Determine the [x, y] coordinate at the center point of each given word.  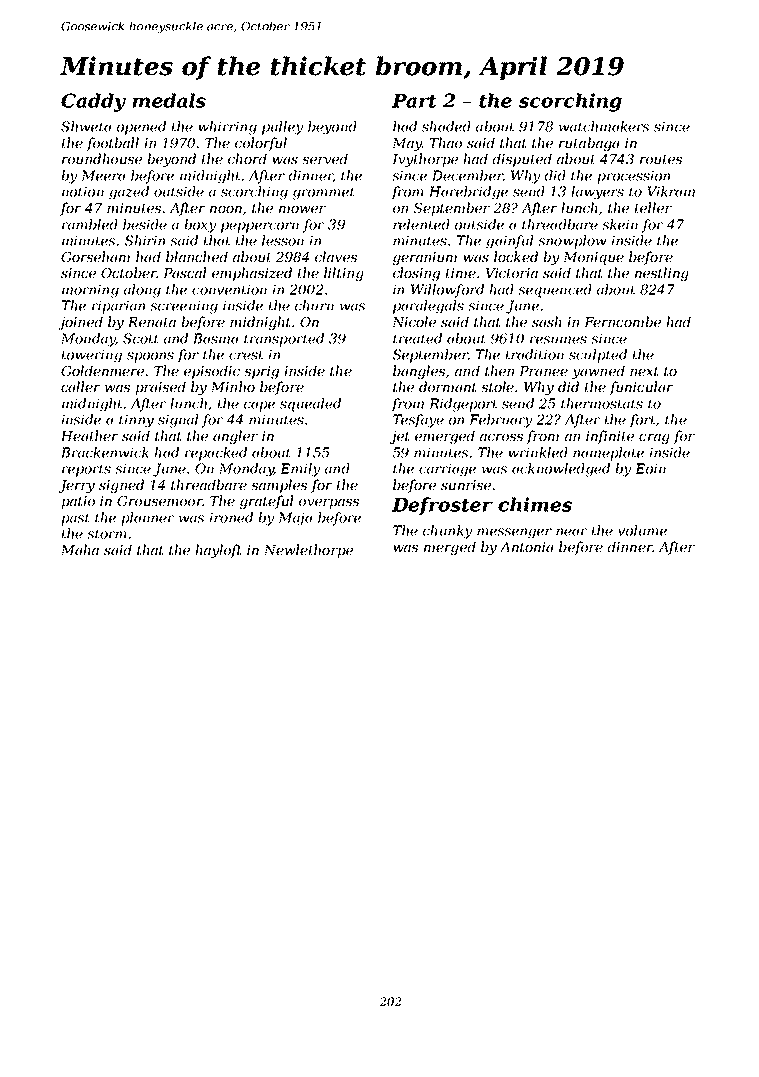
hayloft [218, 551]
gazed [129, 193]
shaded [446, 126]
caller [80, 386]
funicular [641, 388]
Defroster [442, 506]
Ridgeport [463, 405]
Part [414, 101]
